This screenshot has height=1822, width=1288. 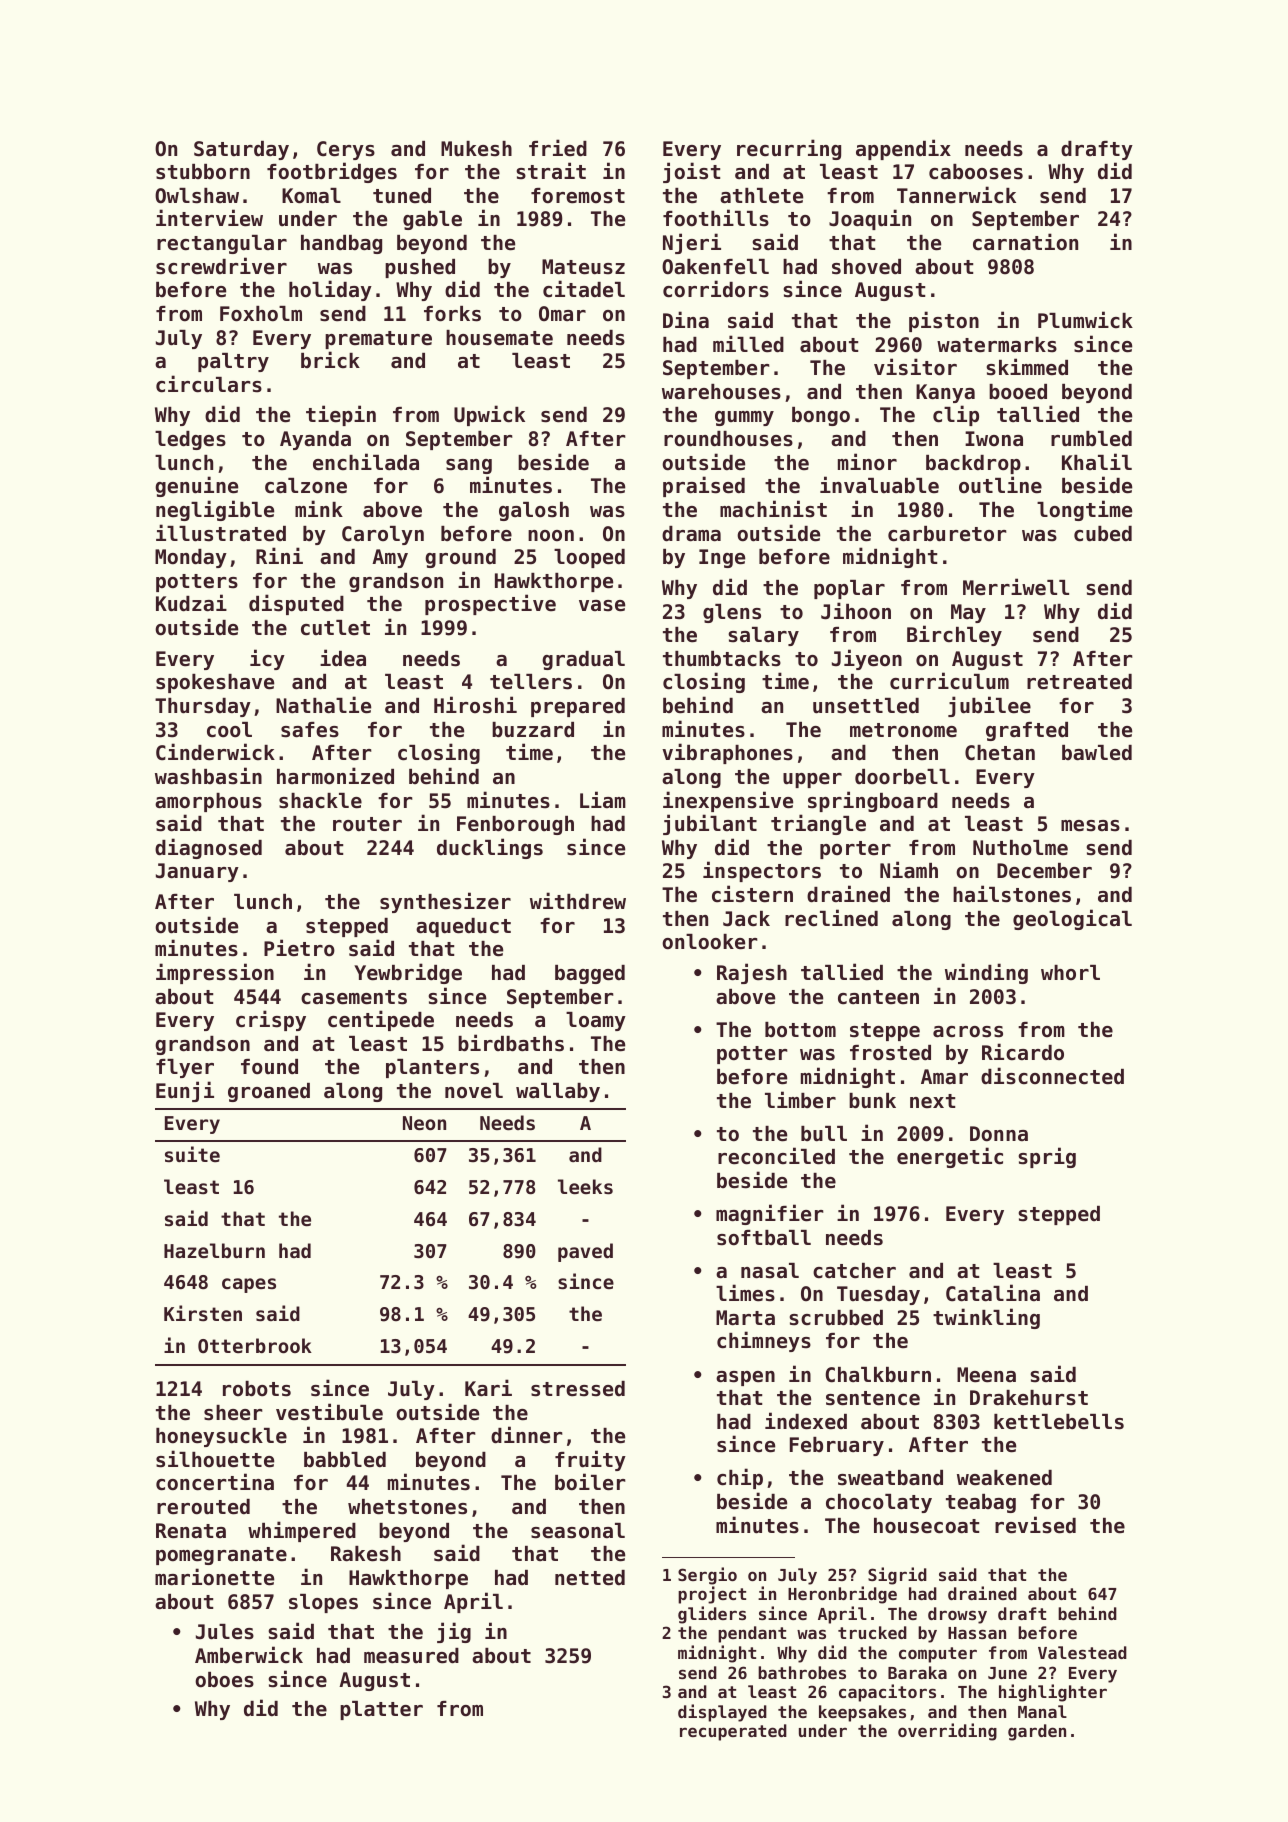 I want to click on capes, so click(x=249, y=1285).
